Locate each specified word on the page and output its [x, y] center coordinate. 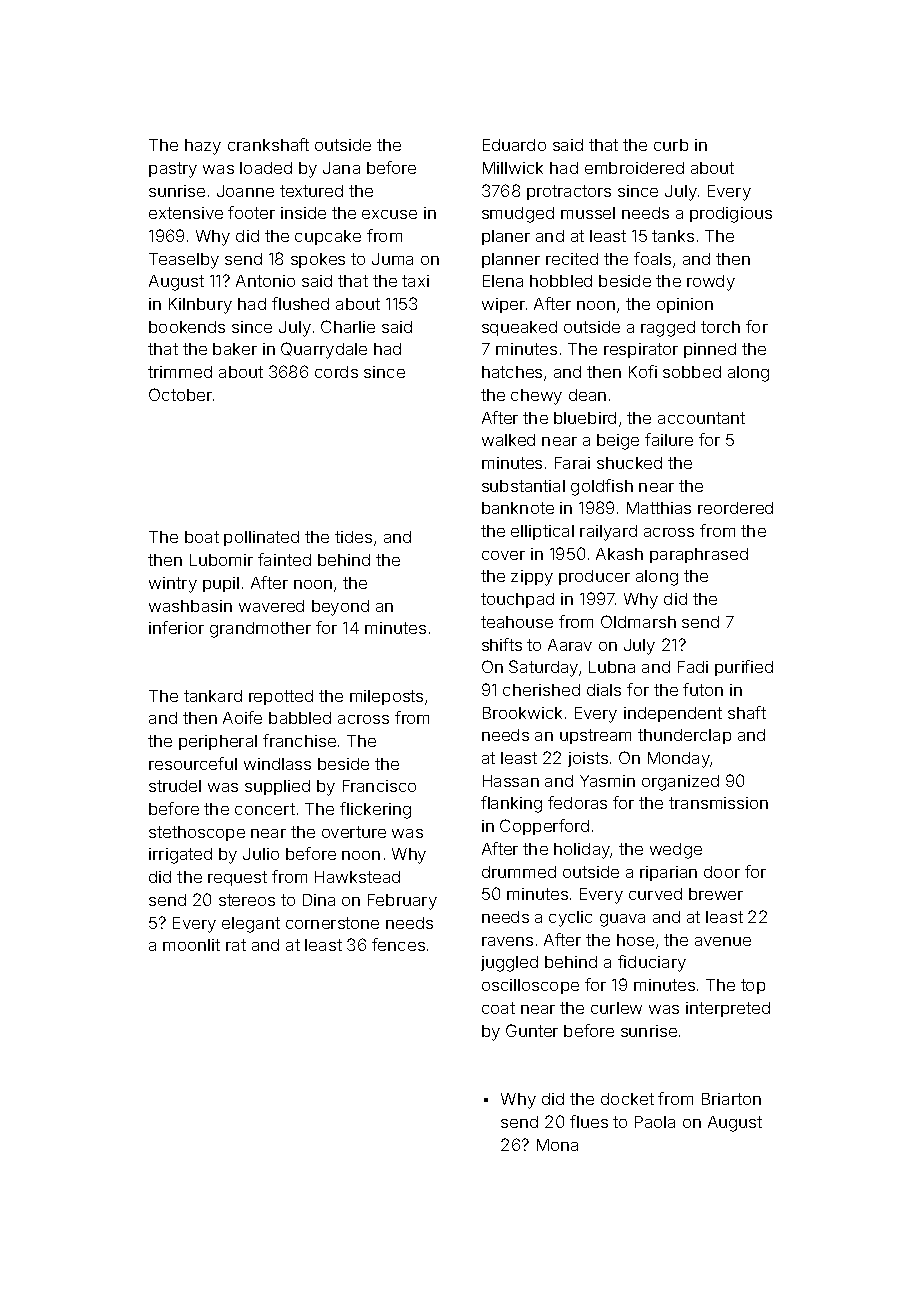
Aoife [242, 717]
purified [744, 668]
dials [604, 690]
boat [202, 537]
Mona [557, 1145]
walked [508, 440]
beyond [340, 608]
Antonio [265, 281]
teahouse [517, 622]
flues [589, 1121]
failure [669, 439]
